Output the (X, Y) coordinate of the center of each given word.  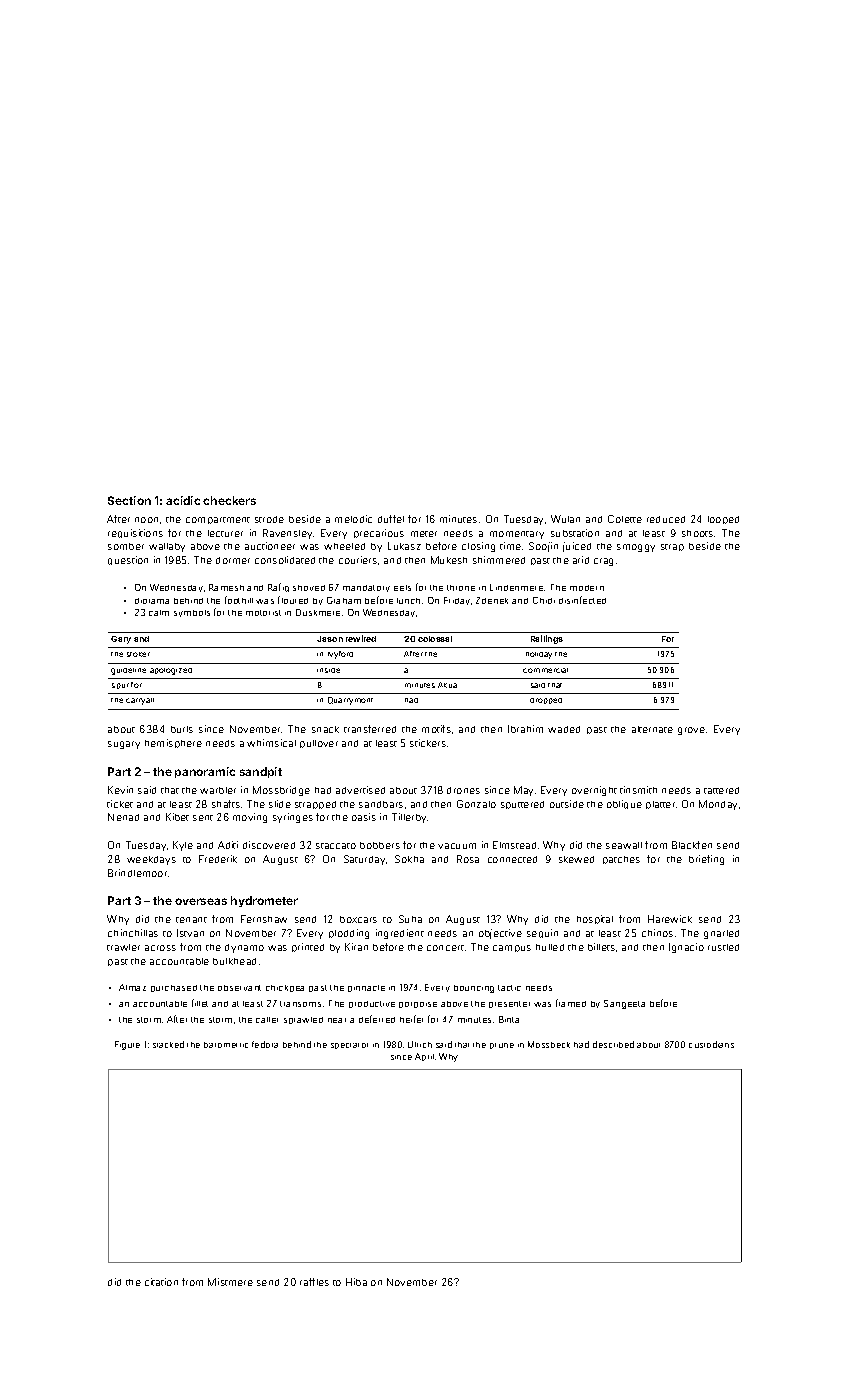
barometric (226, 1045)
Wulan (565, 519)
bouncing (474, 989)
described (613, 1044)
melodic (353, 519)
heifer (411, 1019)
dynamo (244, 948)
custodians (711, 1044)
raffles (314, 1282)
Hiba (356, 1282)
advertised (360, 790)
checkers (229, 500)
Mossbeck (549, 1044)
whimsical (271, 743)
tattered (721, 790)
